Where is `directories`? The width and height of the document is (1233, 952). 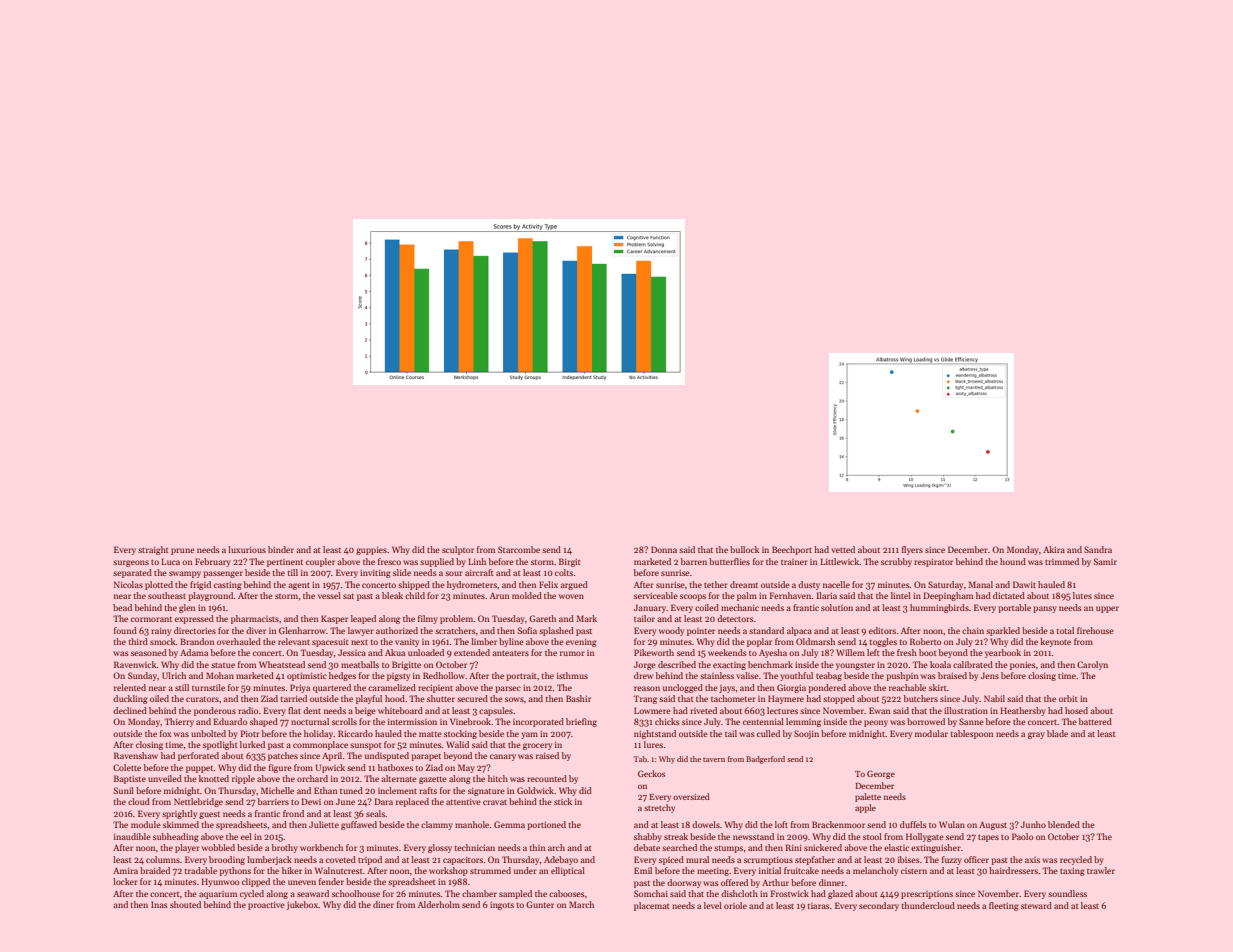 directories is located at coordinates (195, 630).
